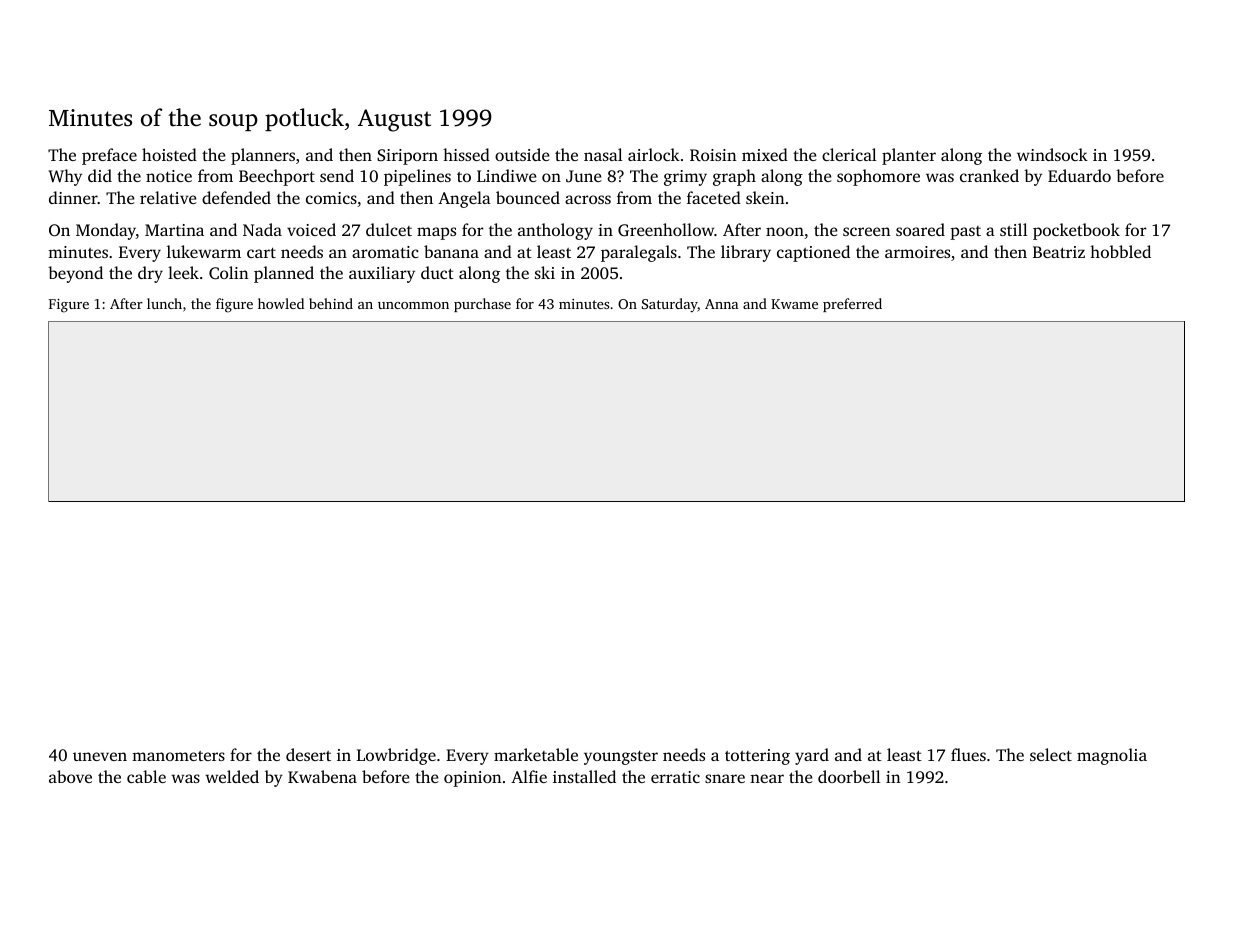  I want to click on past, so click(965, 233).
